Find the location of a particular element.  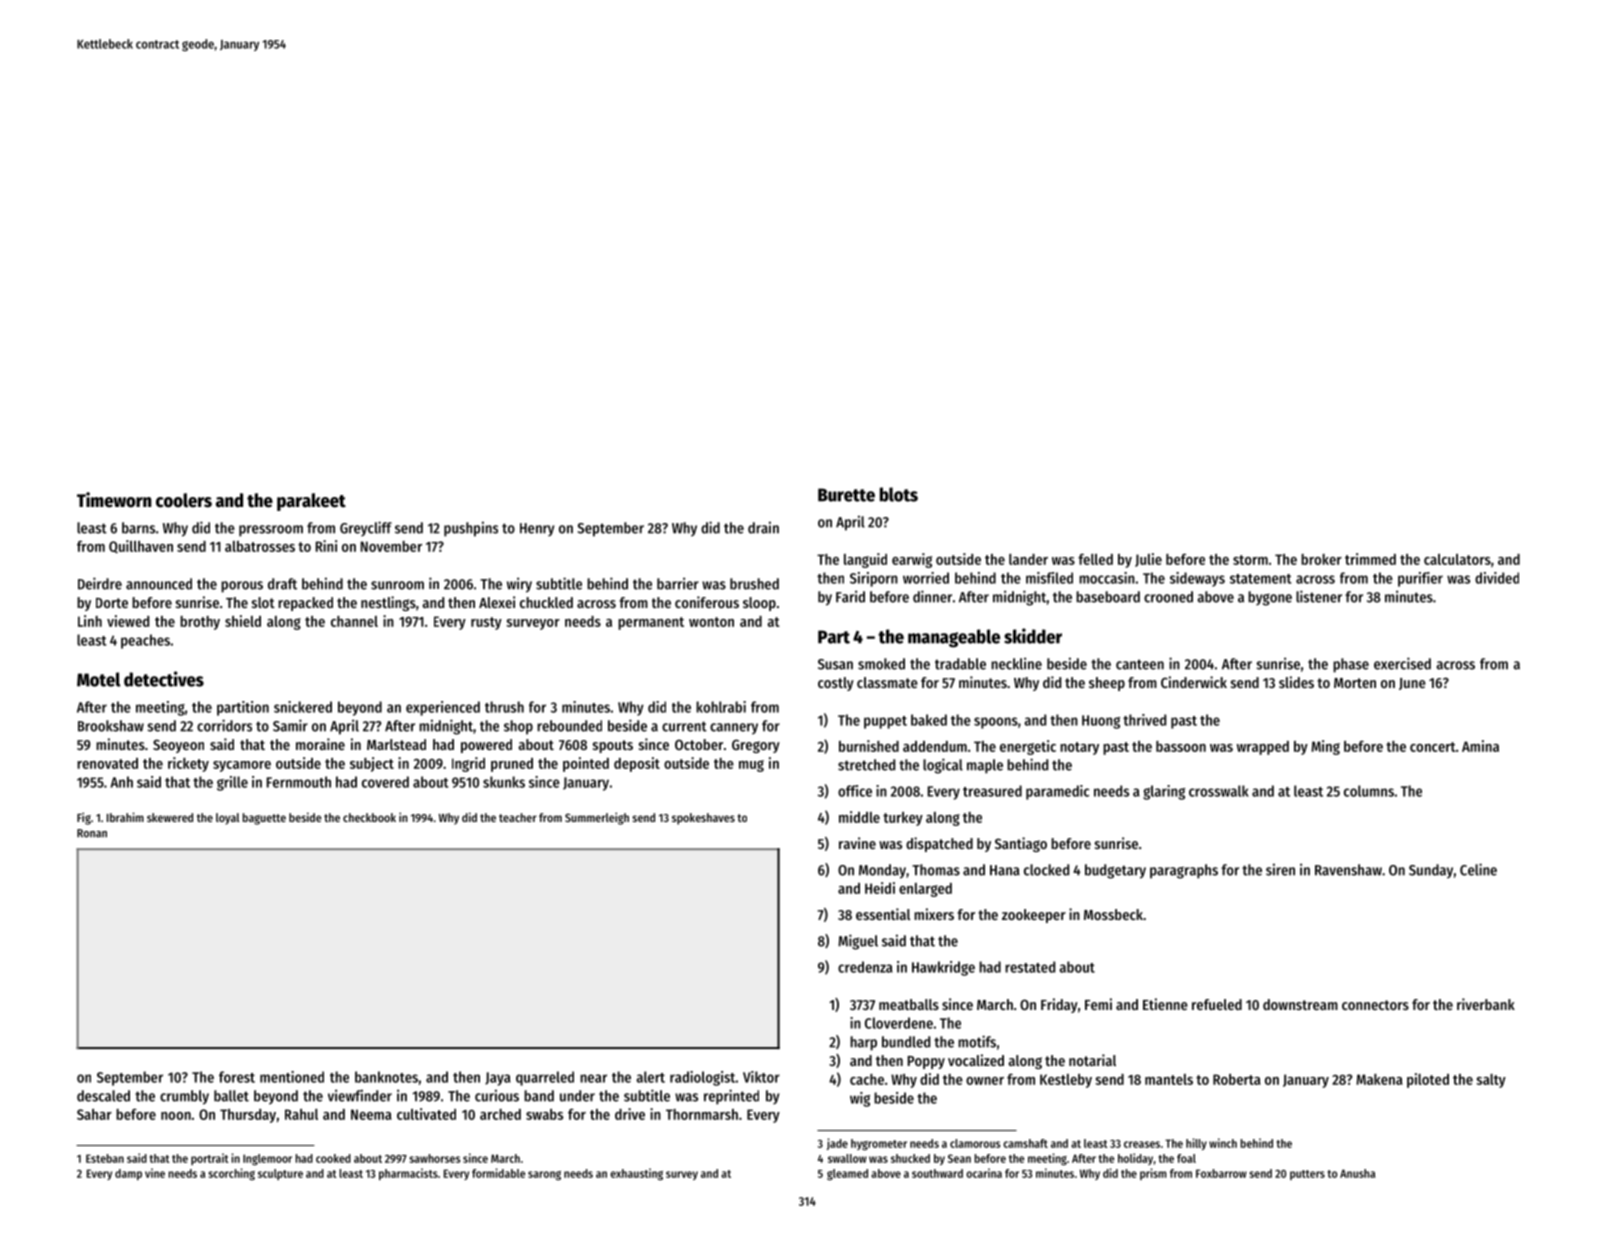

Timeworn is located at coordinates (114, 500).
